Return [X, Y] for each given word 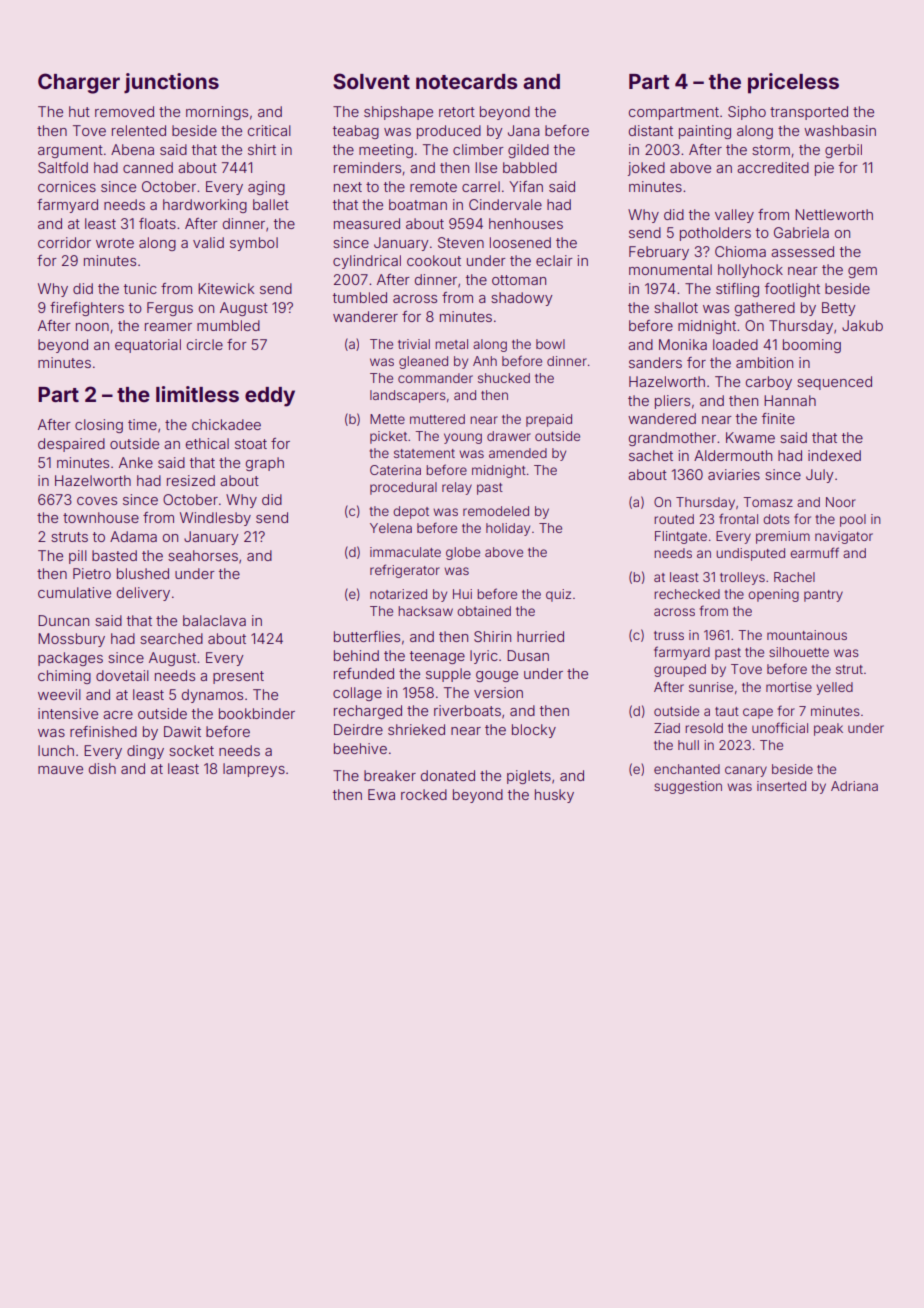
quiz [558, 595]
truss [669, 635]
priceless [793, 83]
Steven [461, 242]
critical [269, 130]
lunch [56, 750]
